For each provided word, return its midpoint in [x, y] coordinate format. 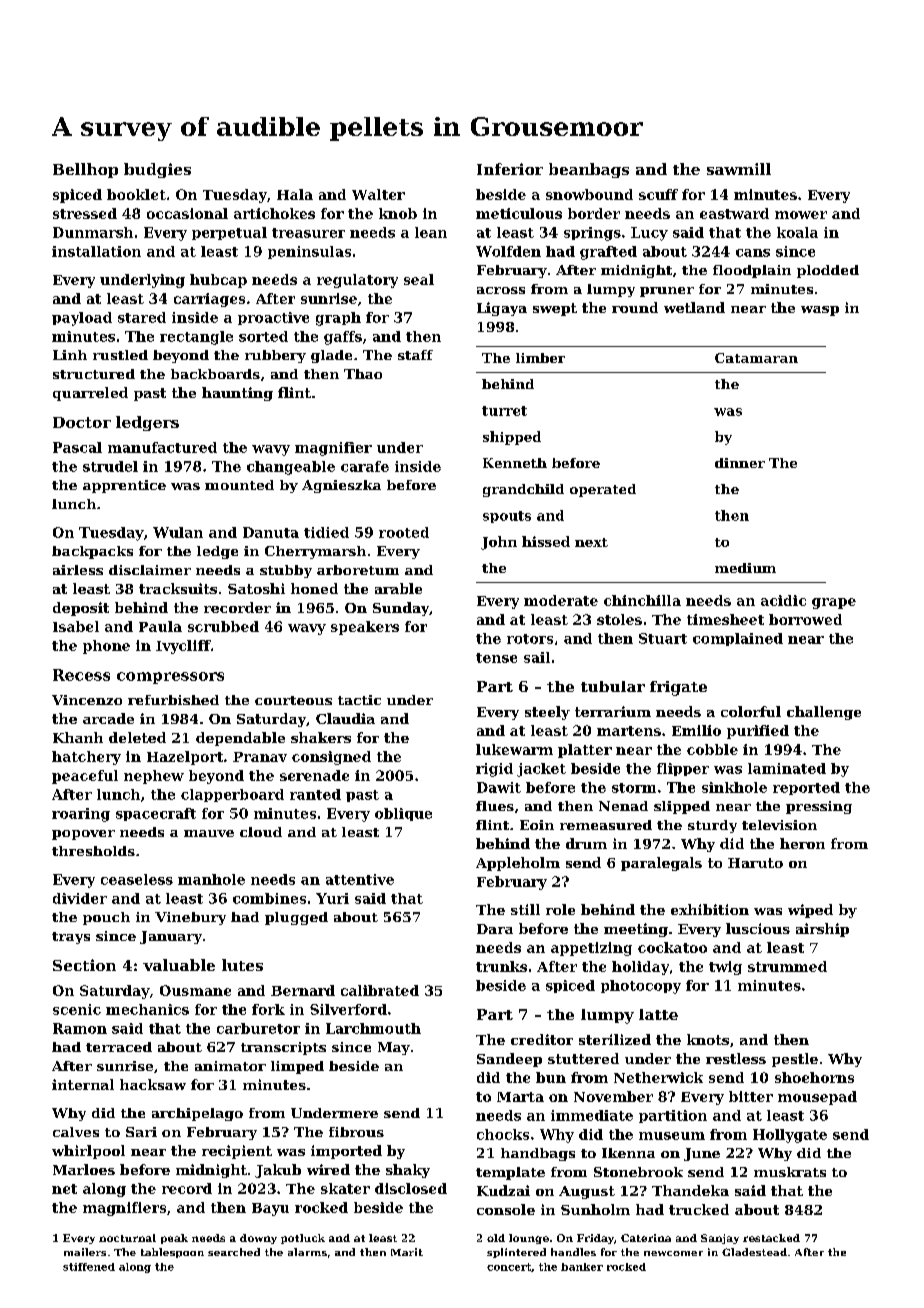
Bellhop [85, 170]
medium [745, 568]
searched [234, 1252]
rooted [404, 532]
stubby [286, 571]
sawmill [739, 169]
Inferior [510, 169]
